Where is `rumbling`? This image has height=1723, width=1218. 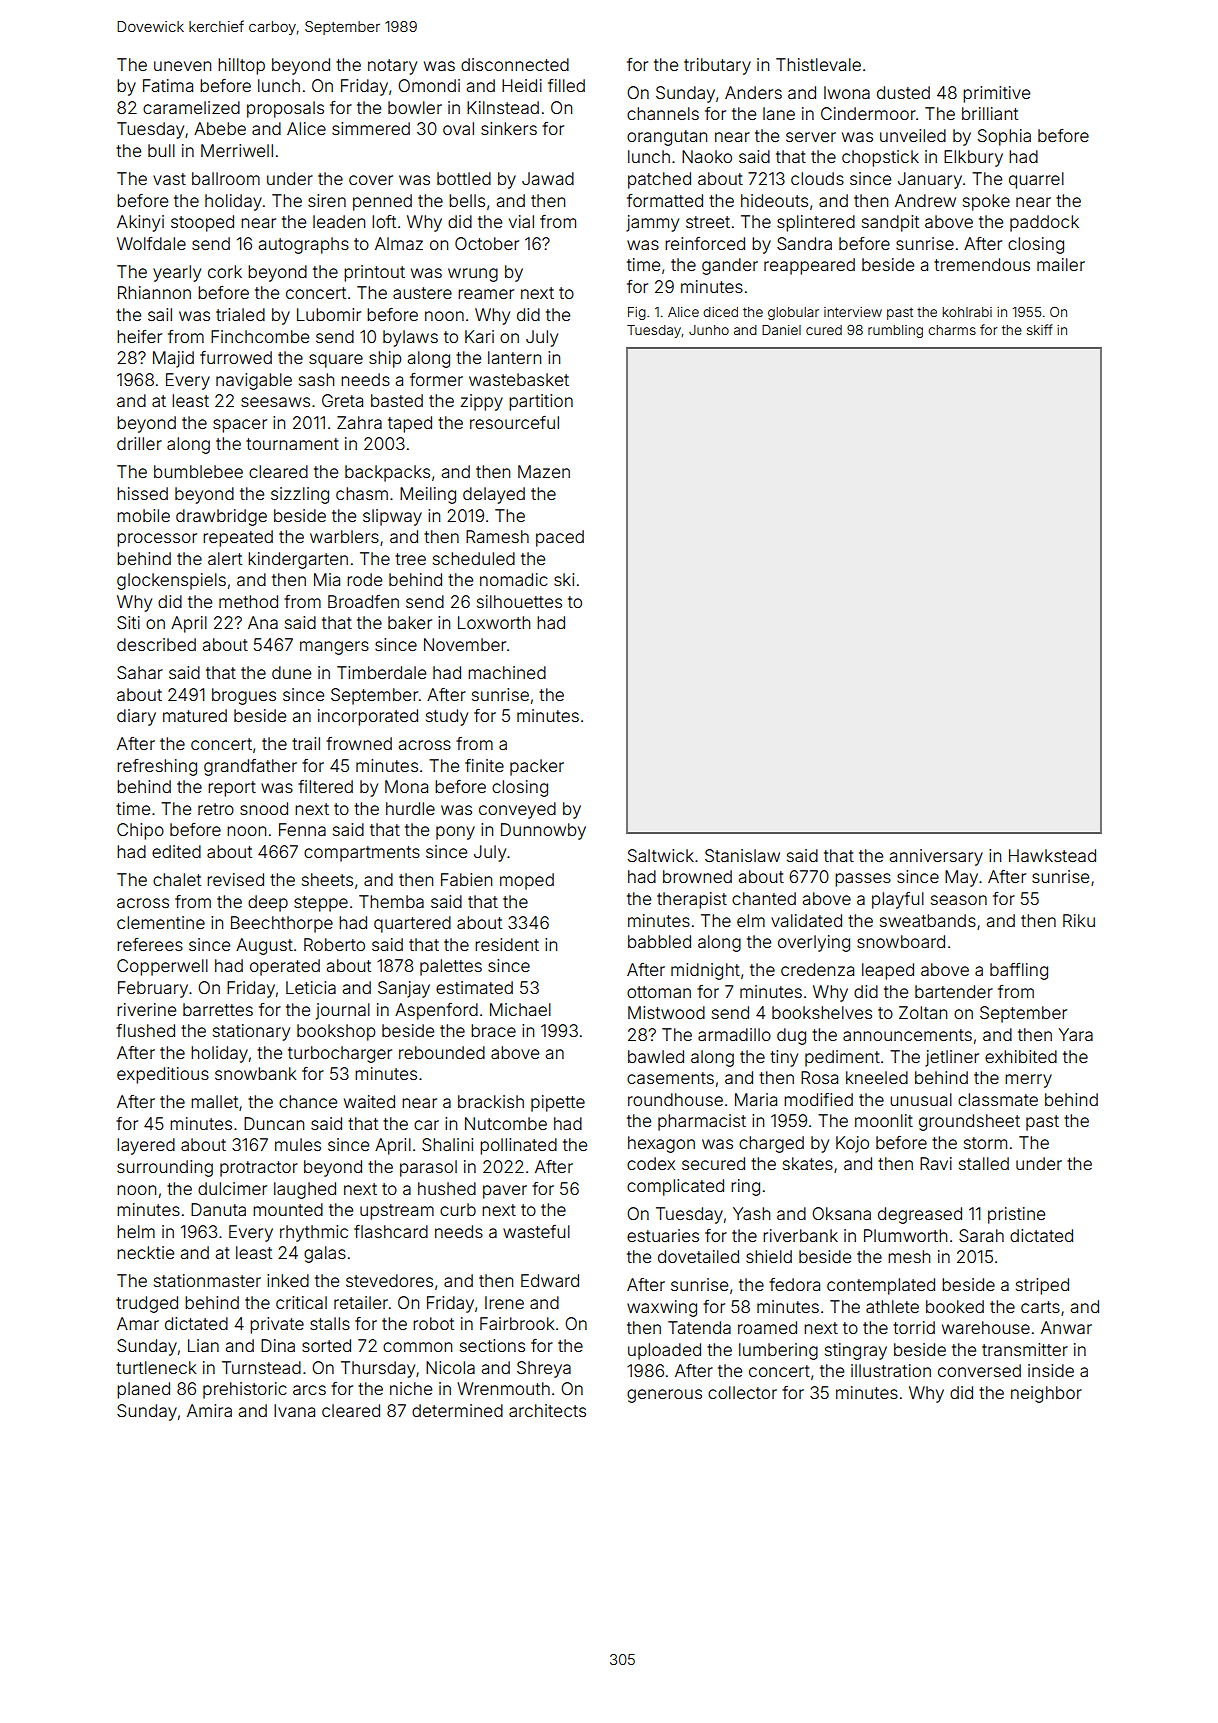
rumbling is located at coordinates (895, 331).
